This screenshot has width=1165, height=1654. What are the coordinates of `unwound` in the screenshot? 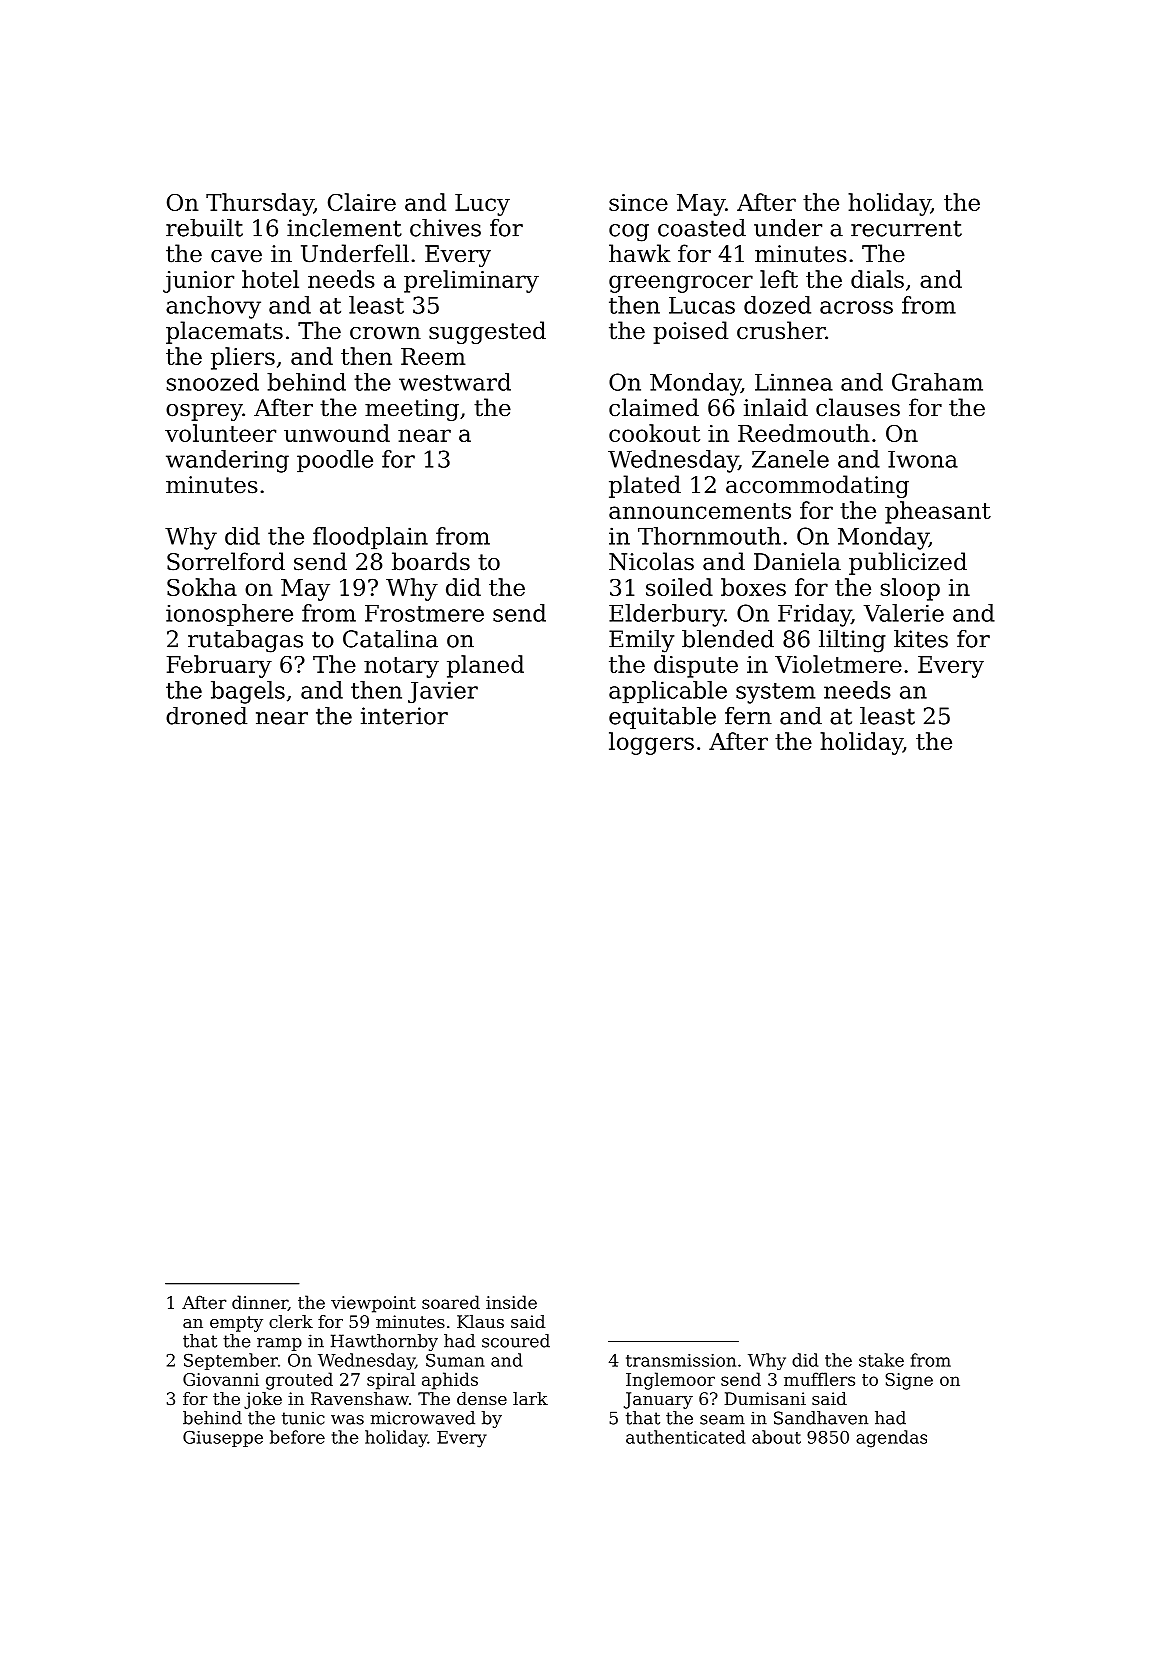 It's located at (337, 433).
